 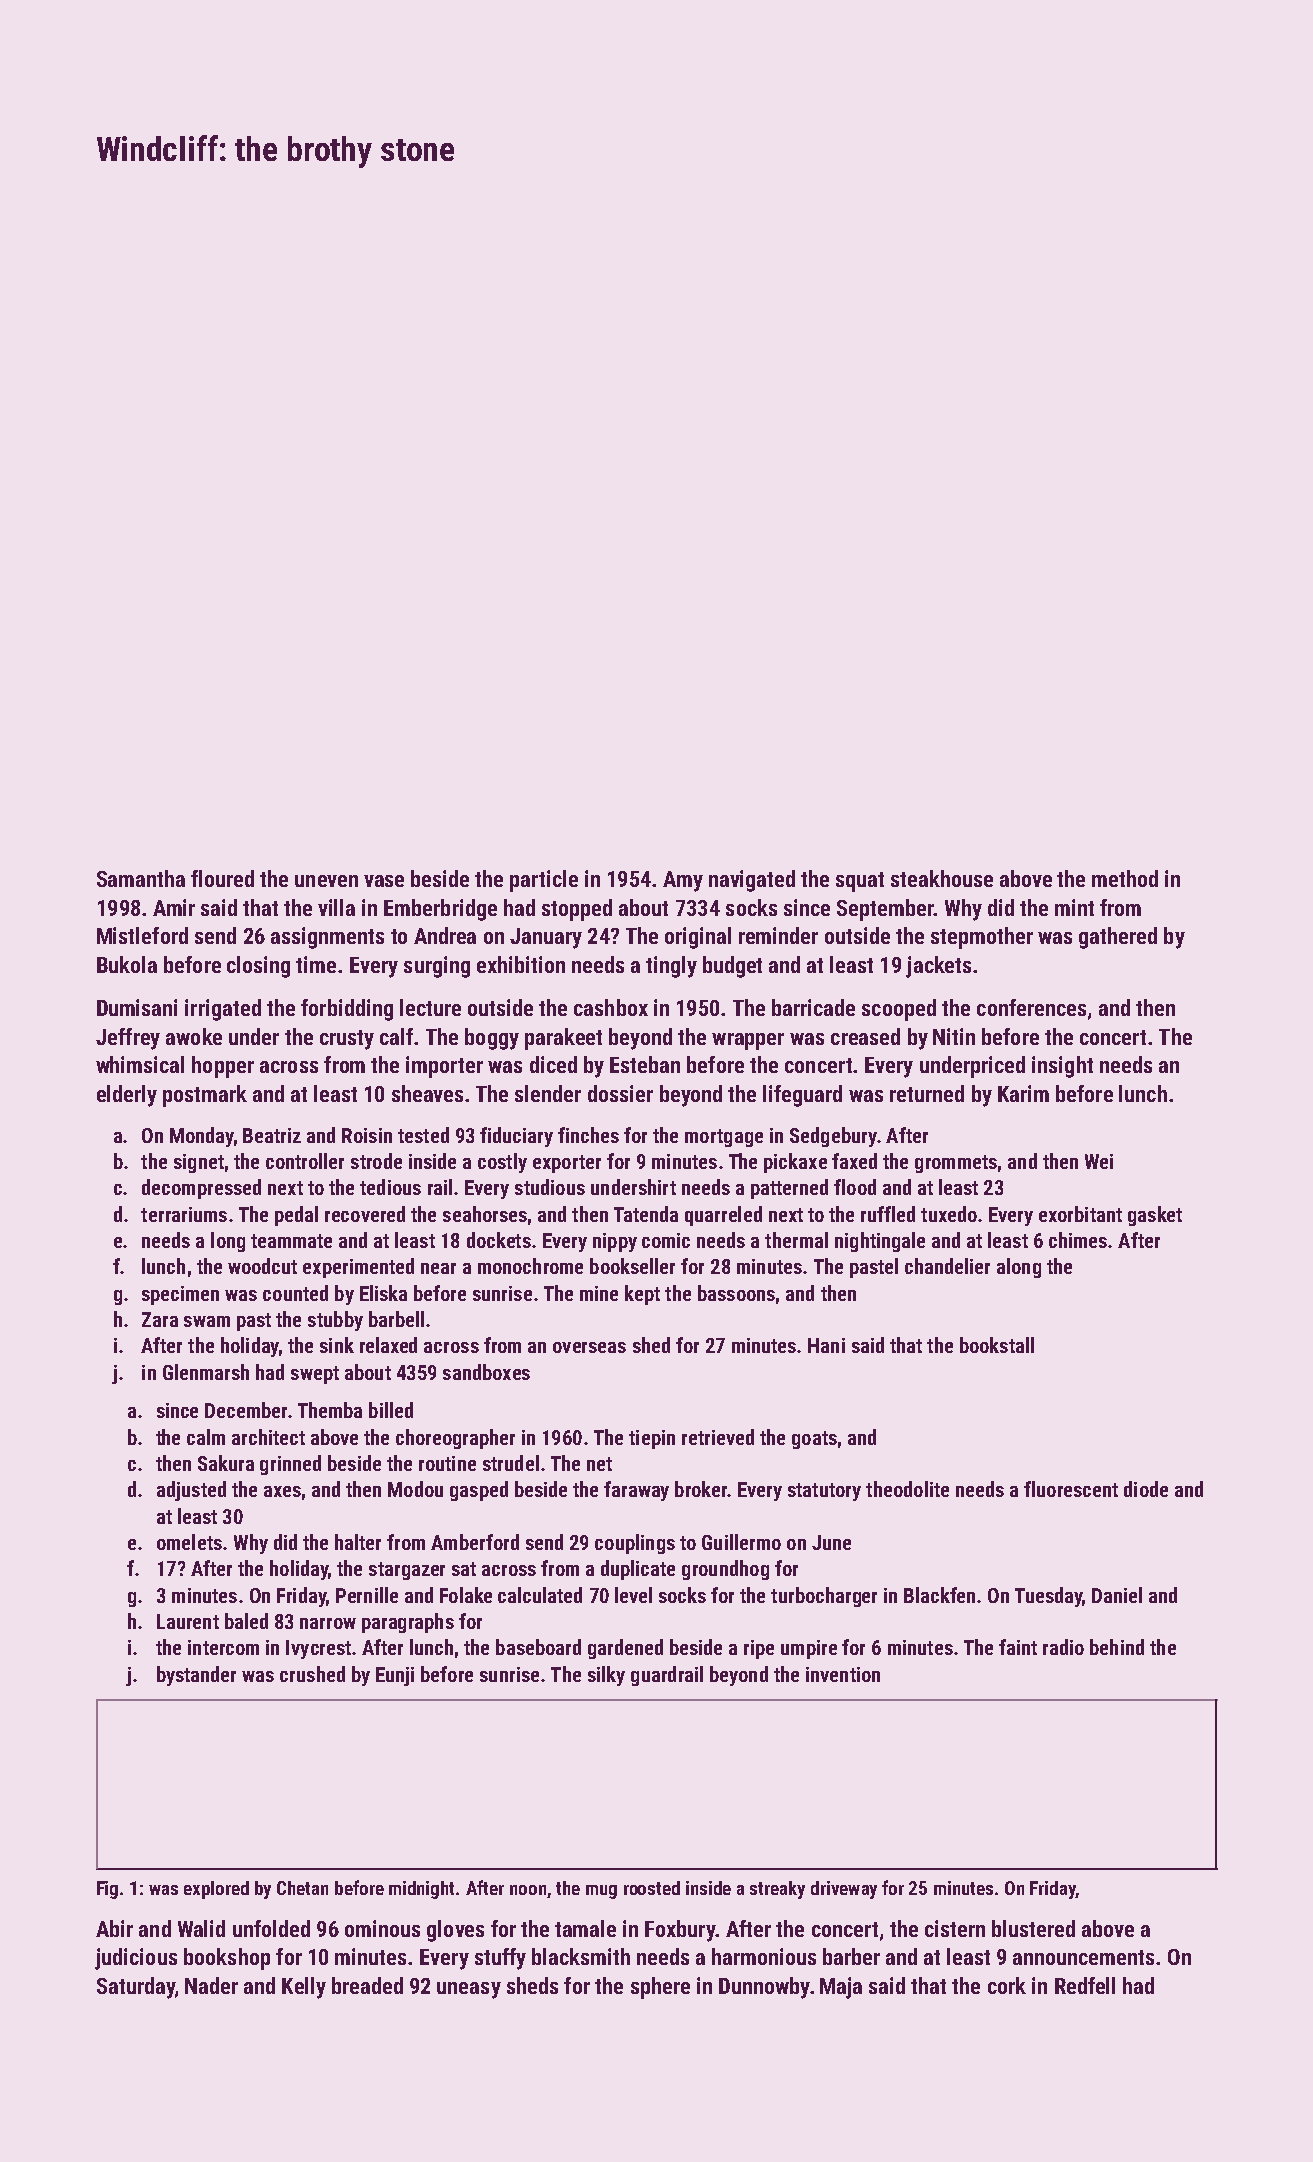 I want to click on Guillermo, so click(x=741, y=1542).
